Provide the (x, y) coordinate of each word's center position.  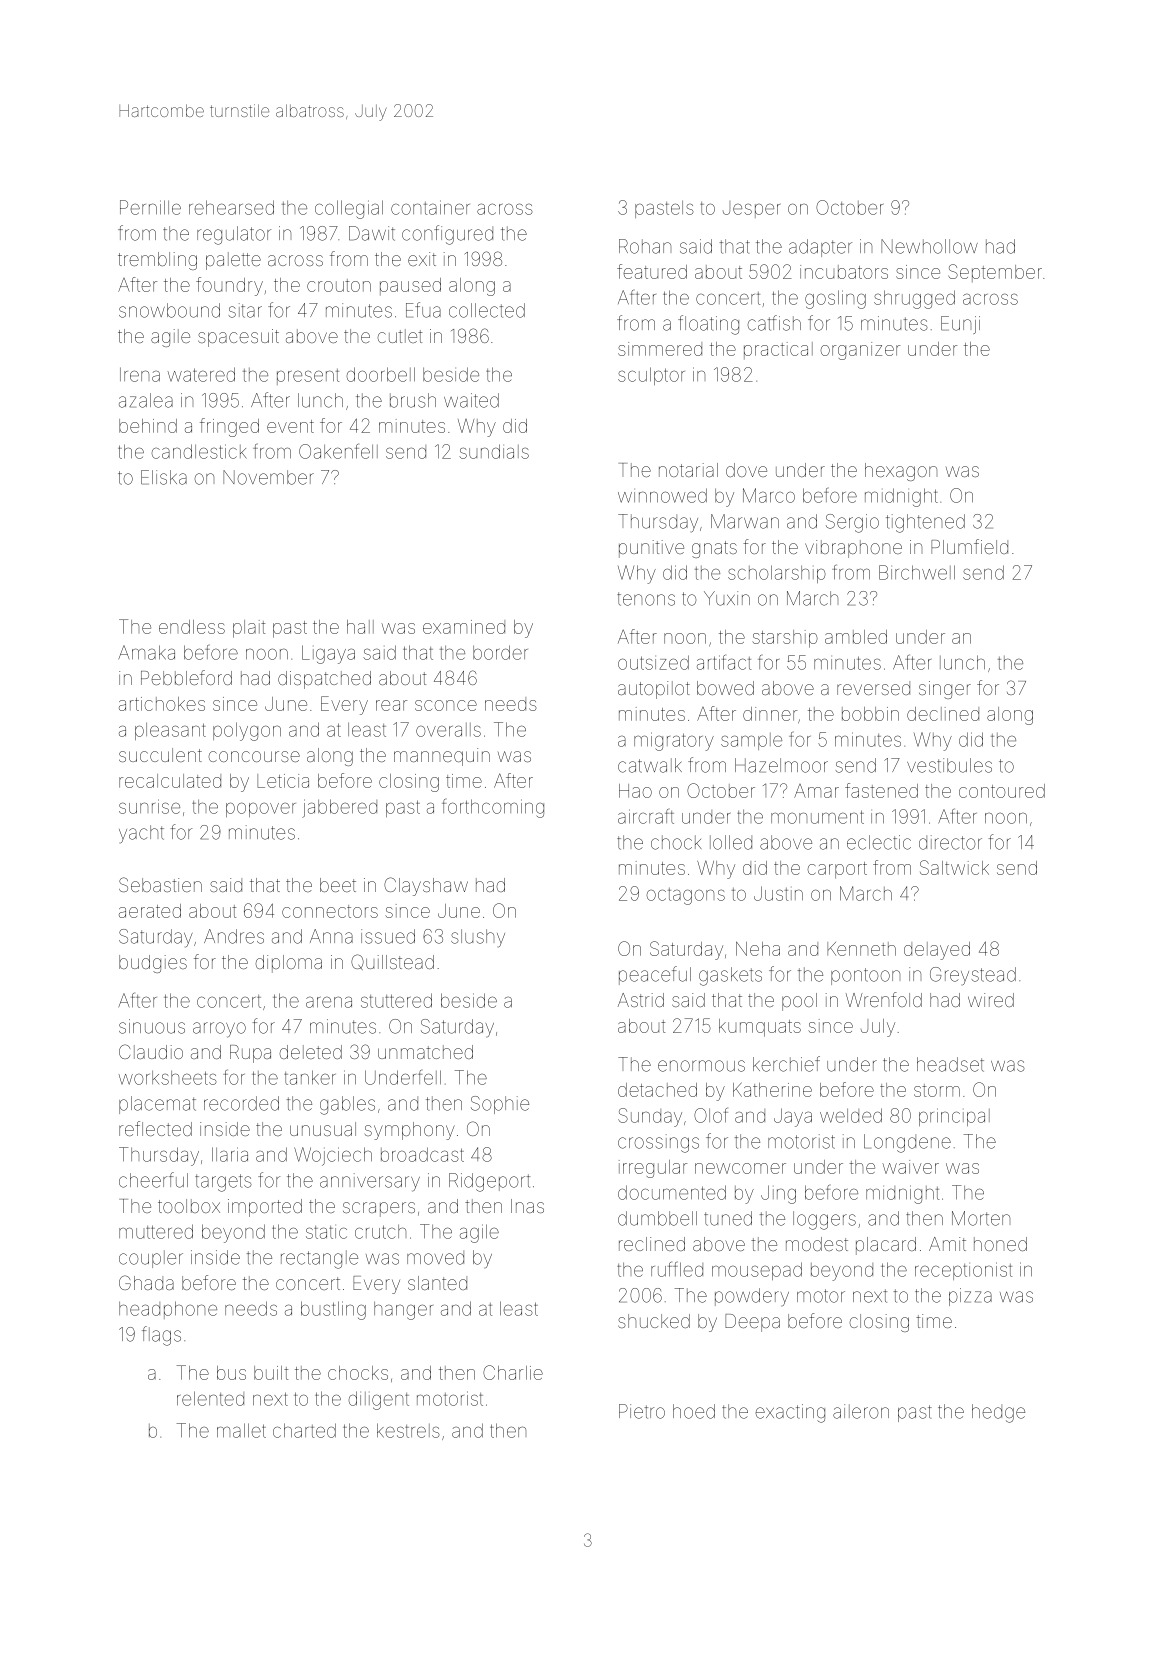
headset (950, 1064)
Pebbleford (186, 677)
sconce (446, 705)
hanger (403, 1311)
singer (945, 690)
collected (487, 310)
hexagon (901, 472)
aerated (150, 911)
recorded (241, 1103)
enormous (701, 1066)
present (308, 377)
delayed (937, 951)
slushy (478, 938)
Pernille (150, 207)
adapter (820, 248)
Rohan (645, 246)
